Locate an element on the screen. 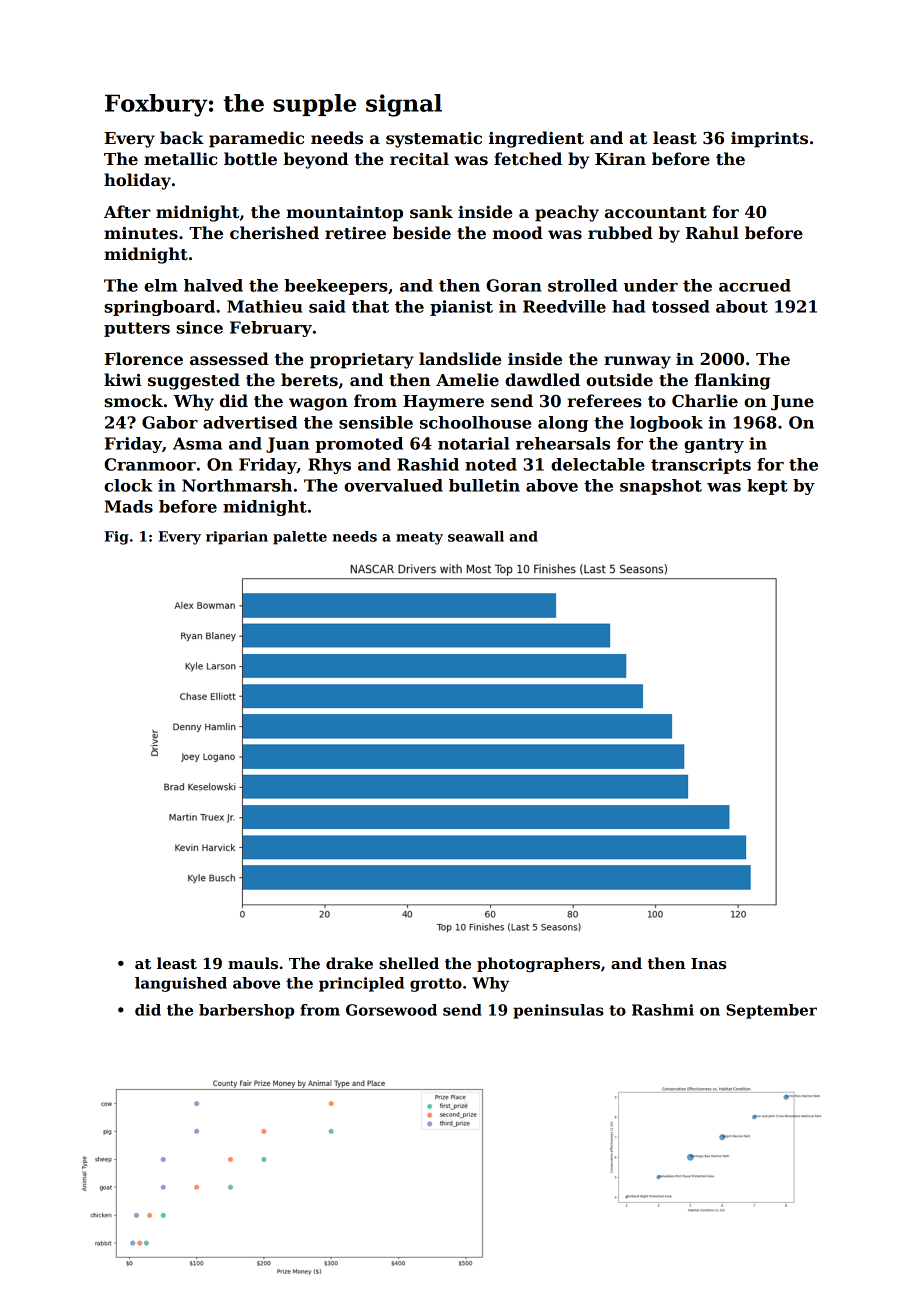 This screenshot has width=924, height=1308. clock is located at coordinates (128, 485).
